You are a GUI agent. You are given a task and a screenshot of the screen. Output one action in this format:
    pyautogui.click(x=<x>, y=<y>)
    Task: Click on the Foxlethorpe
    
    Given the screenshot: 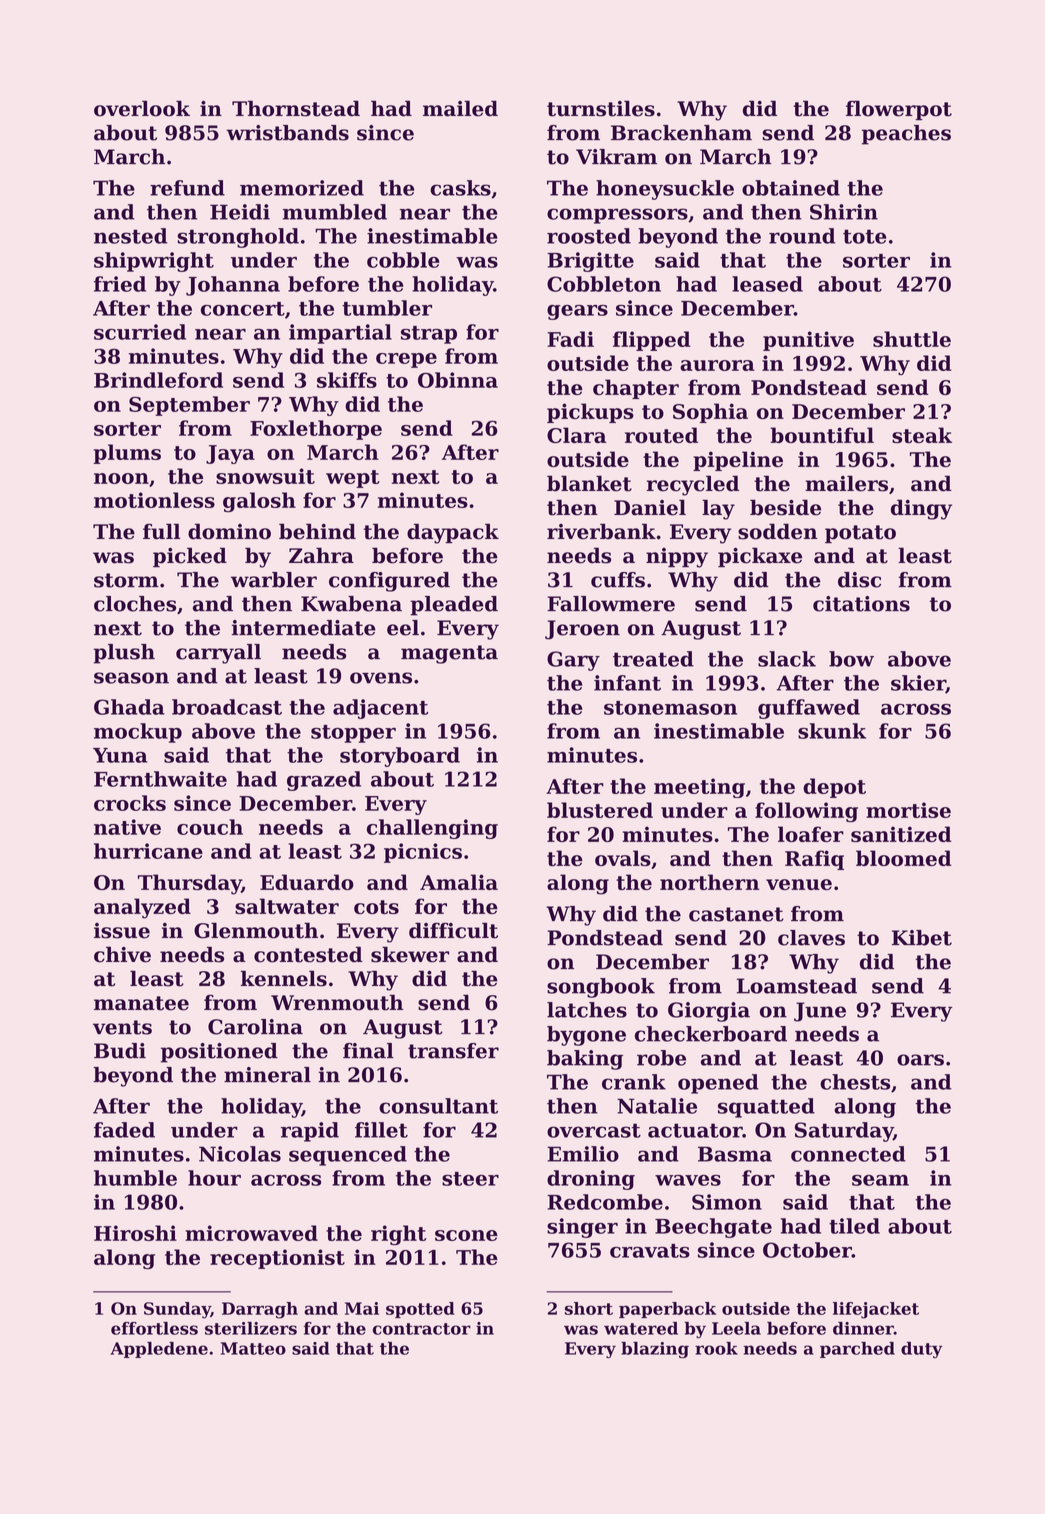 What is the action you would take?
    pyautogui.click(x=316, y=430)
